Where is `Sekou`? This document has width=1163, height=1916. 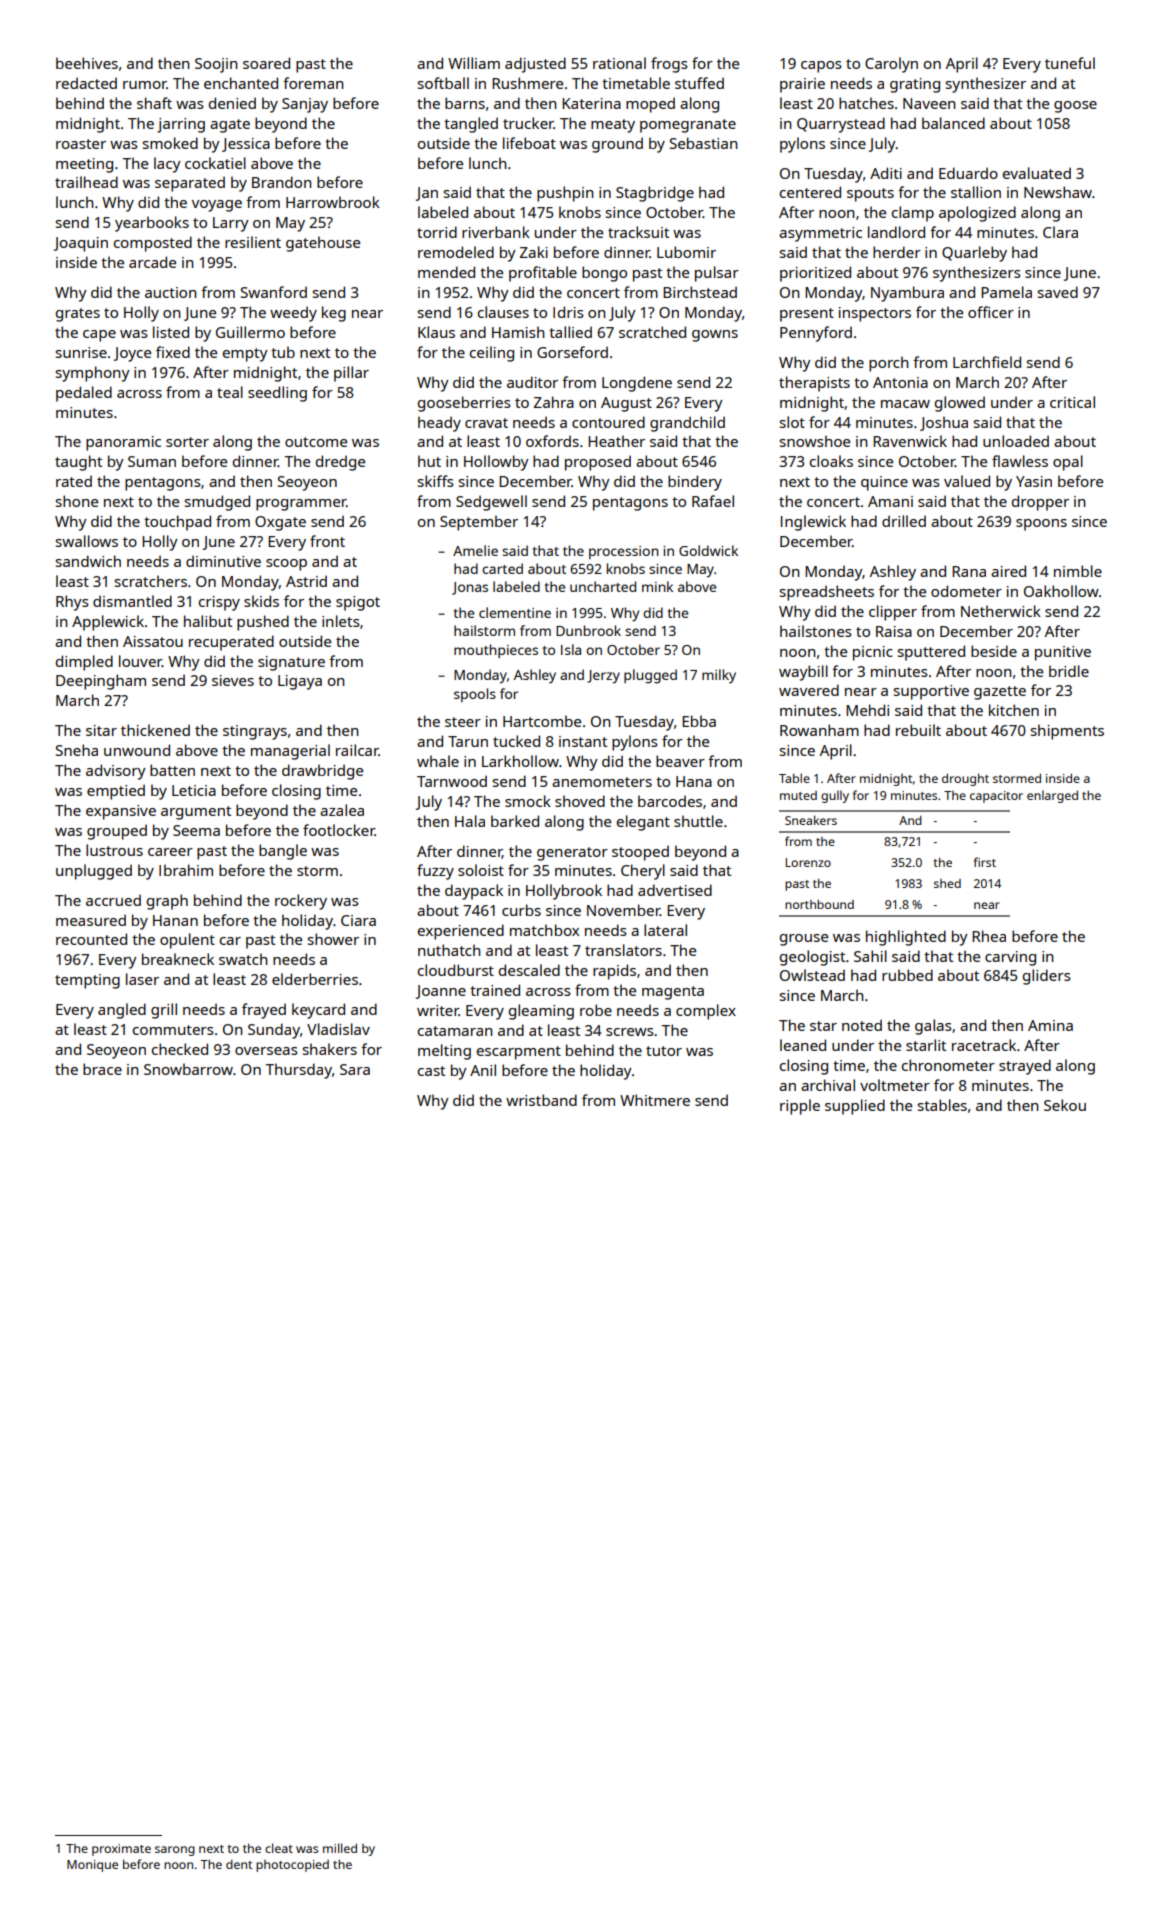
Sekou is located at coordinates (1065, 1105).
